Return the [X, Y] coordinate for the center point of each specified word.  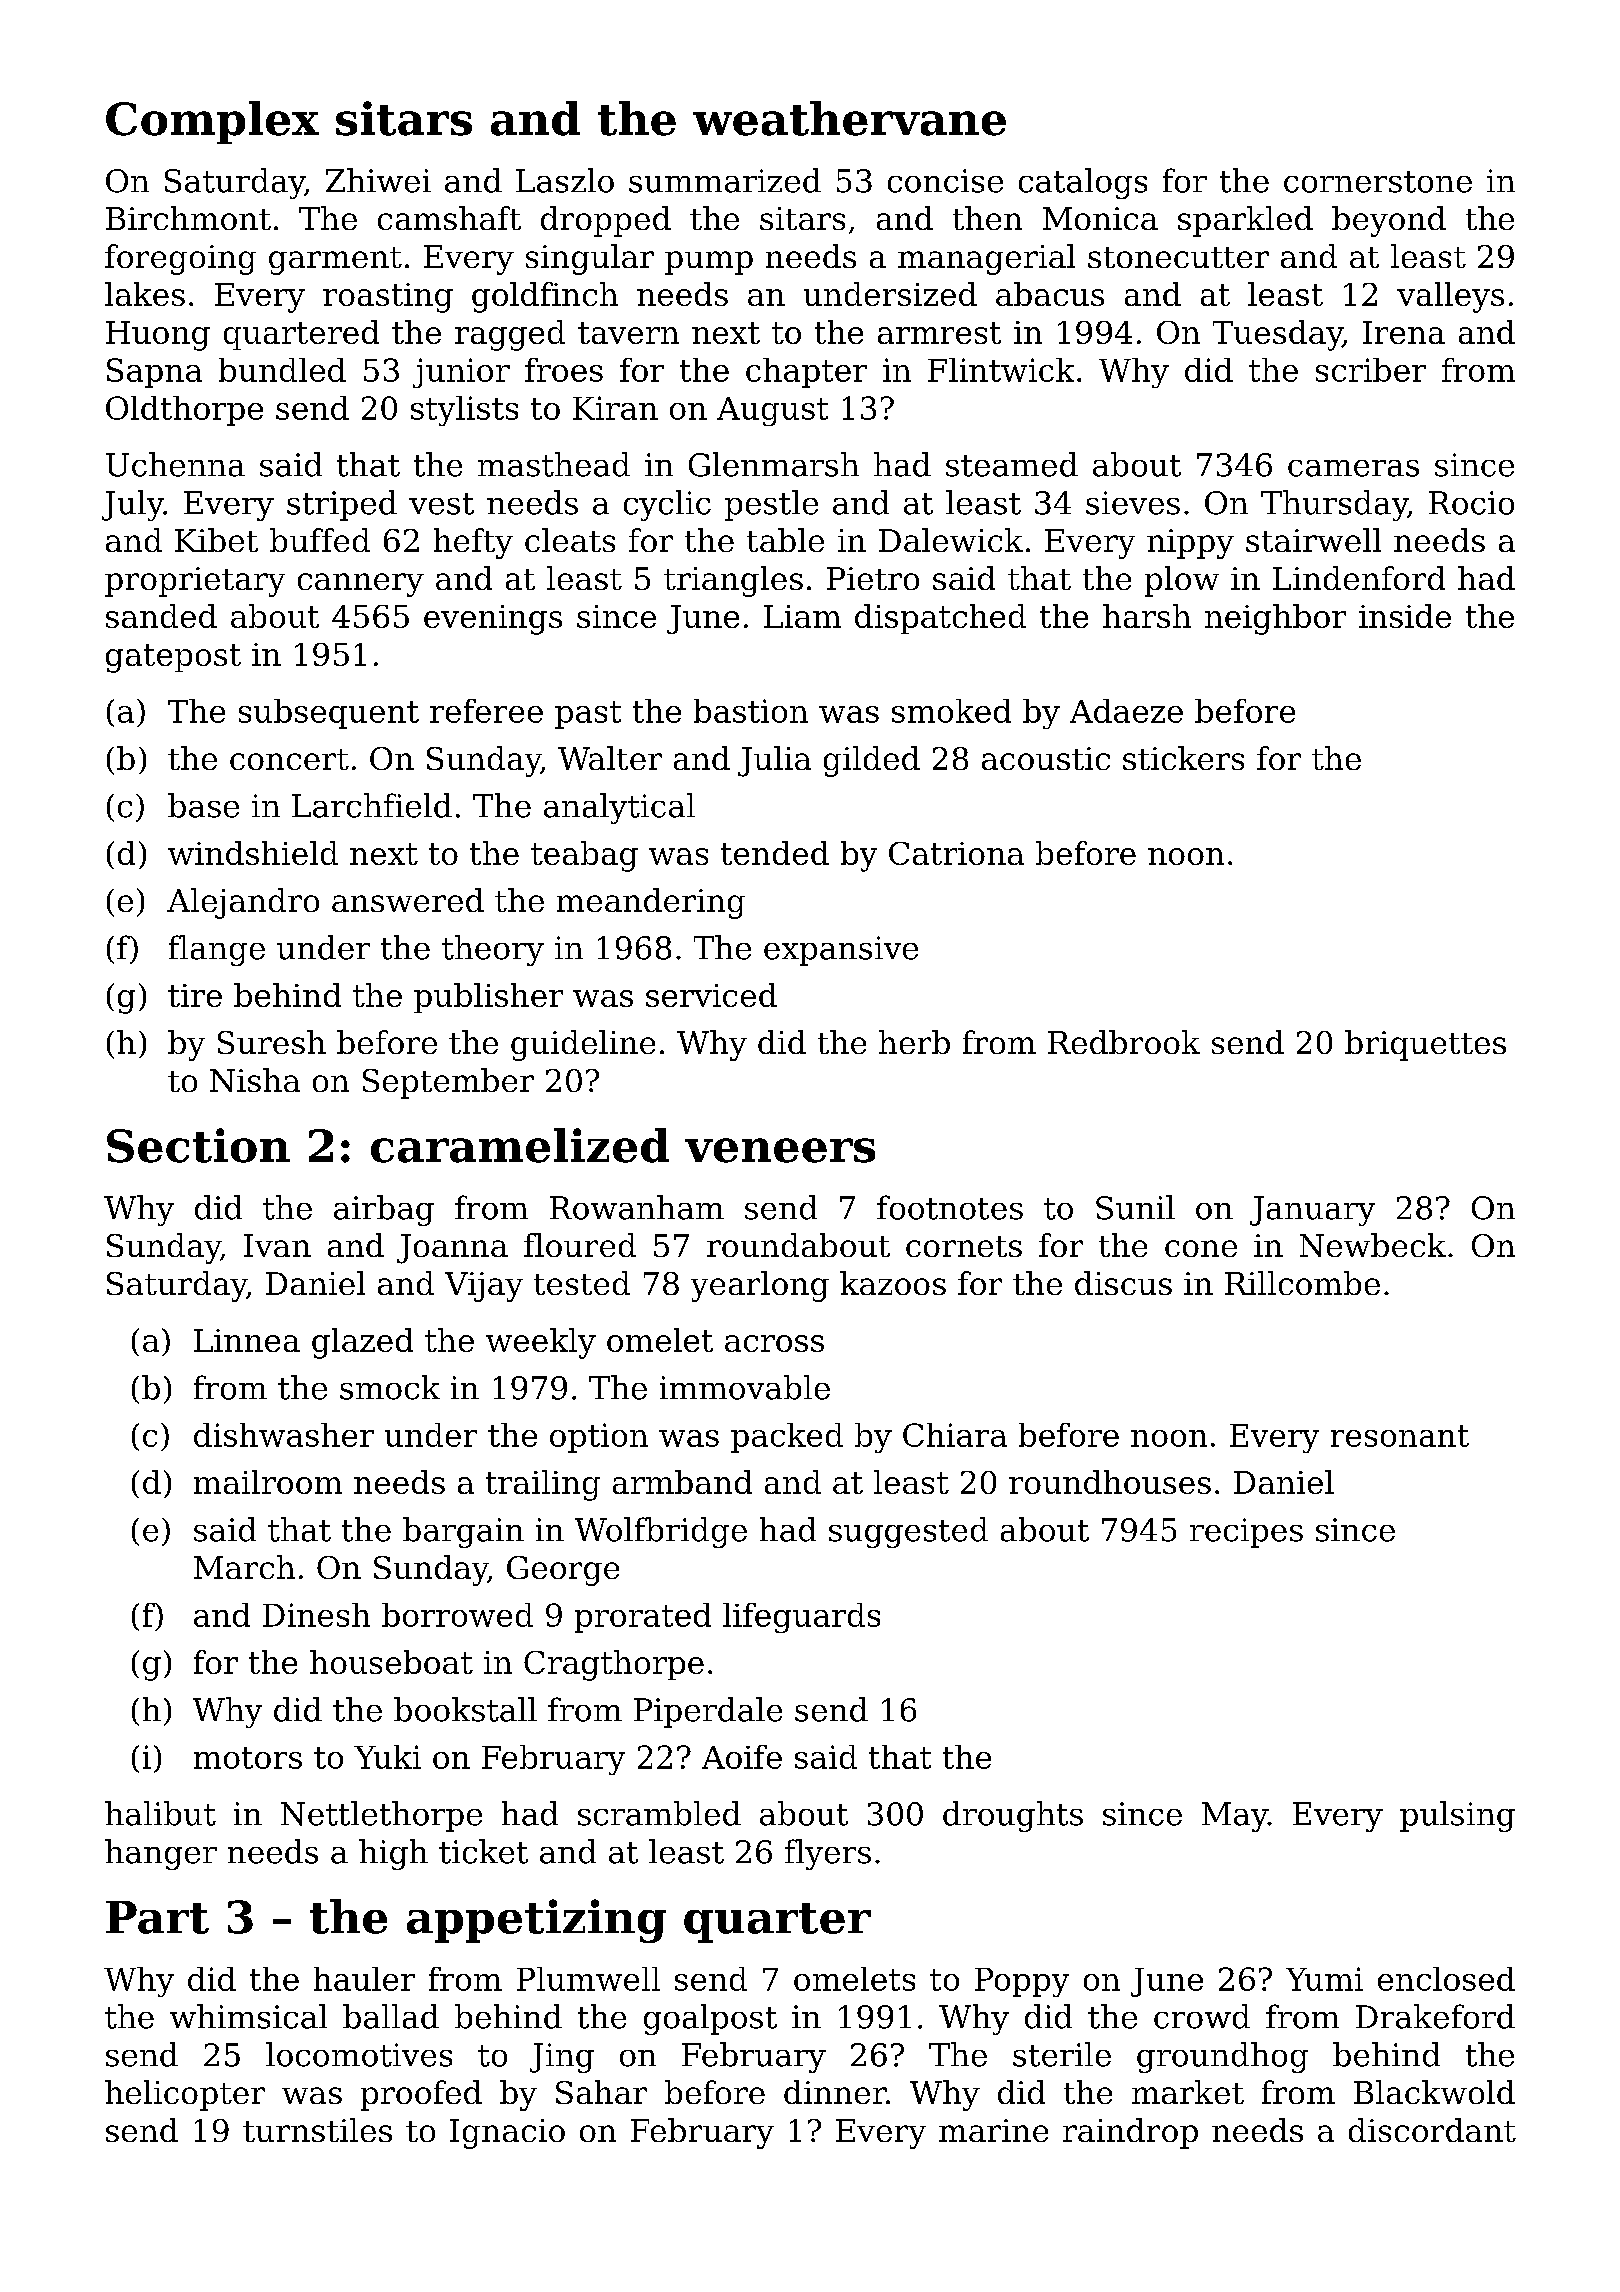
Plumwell [588, 1979]
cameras [1353, 468]
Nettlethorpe [381, 1816]
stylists [464, 411]
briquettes [1425, 1045]
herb [914, 1042]
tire [195, 995]
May [1235, 1817]
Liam [802, 616]
